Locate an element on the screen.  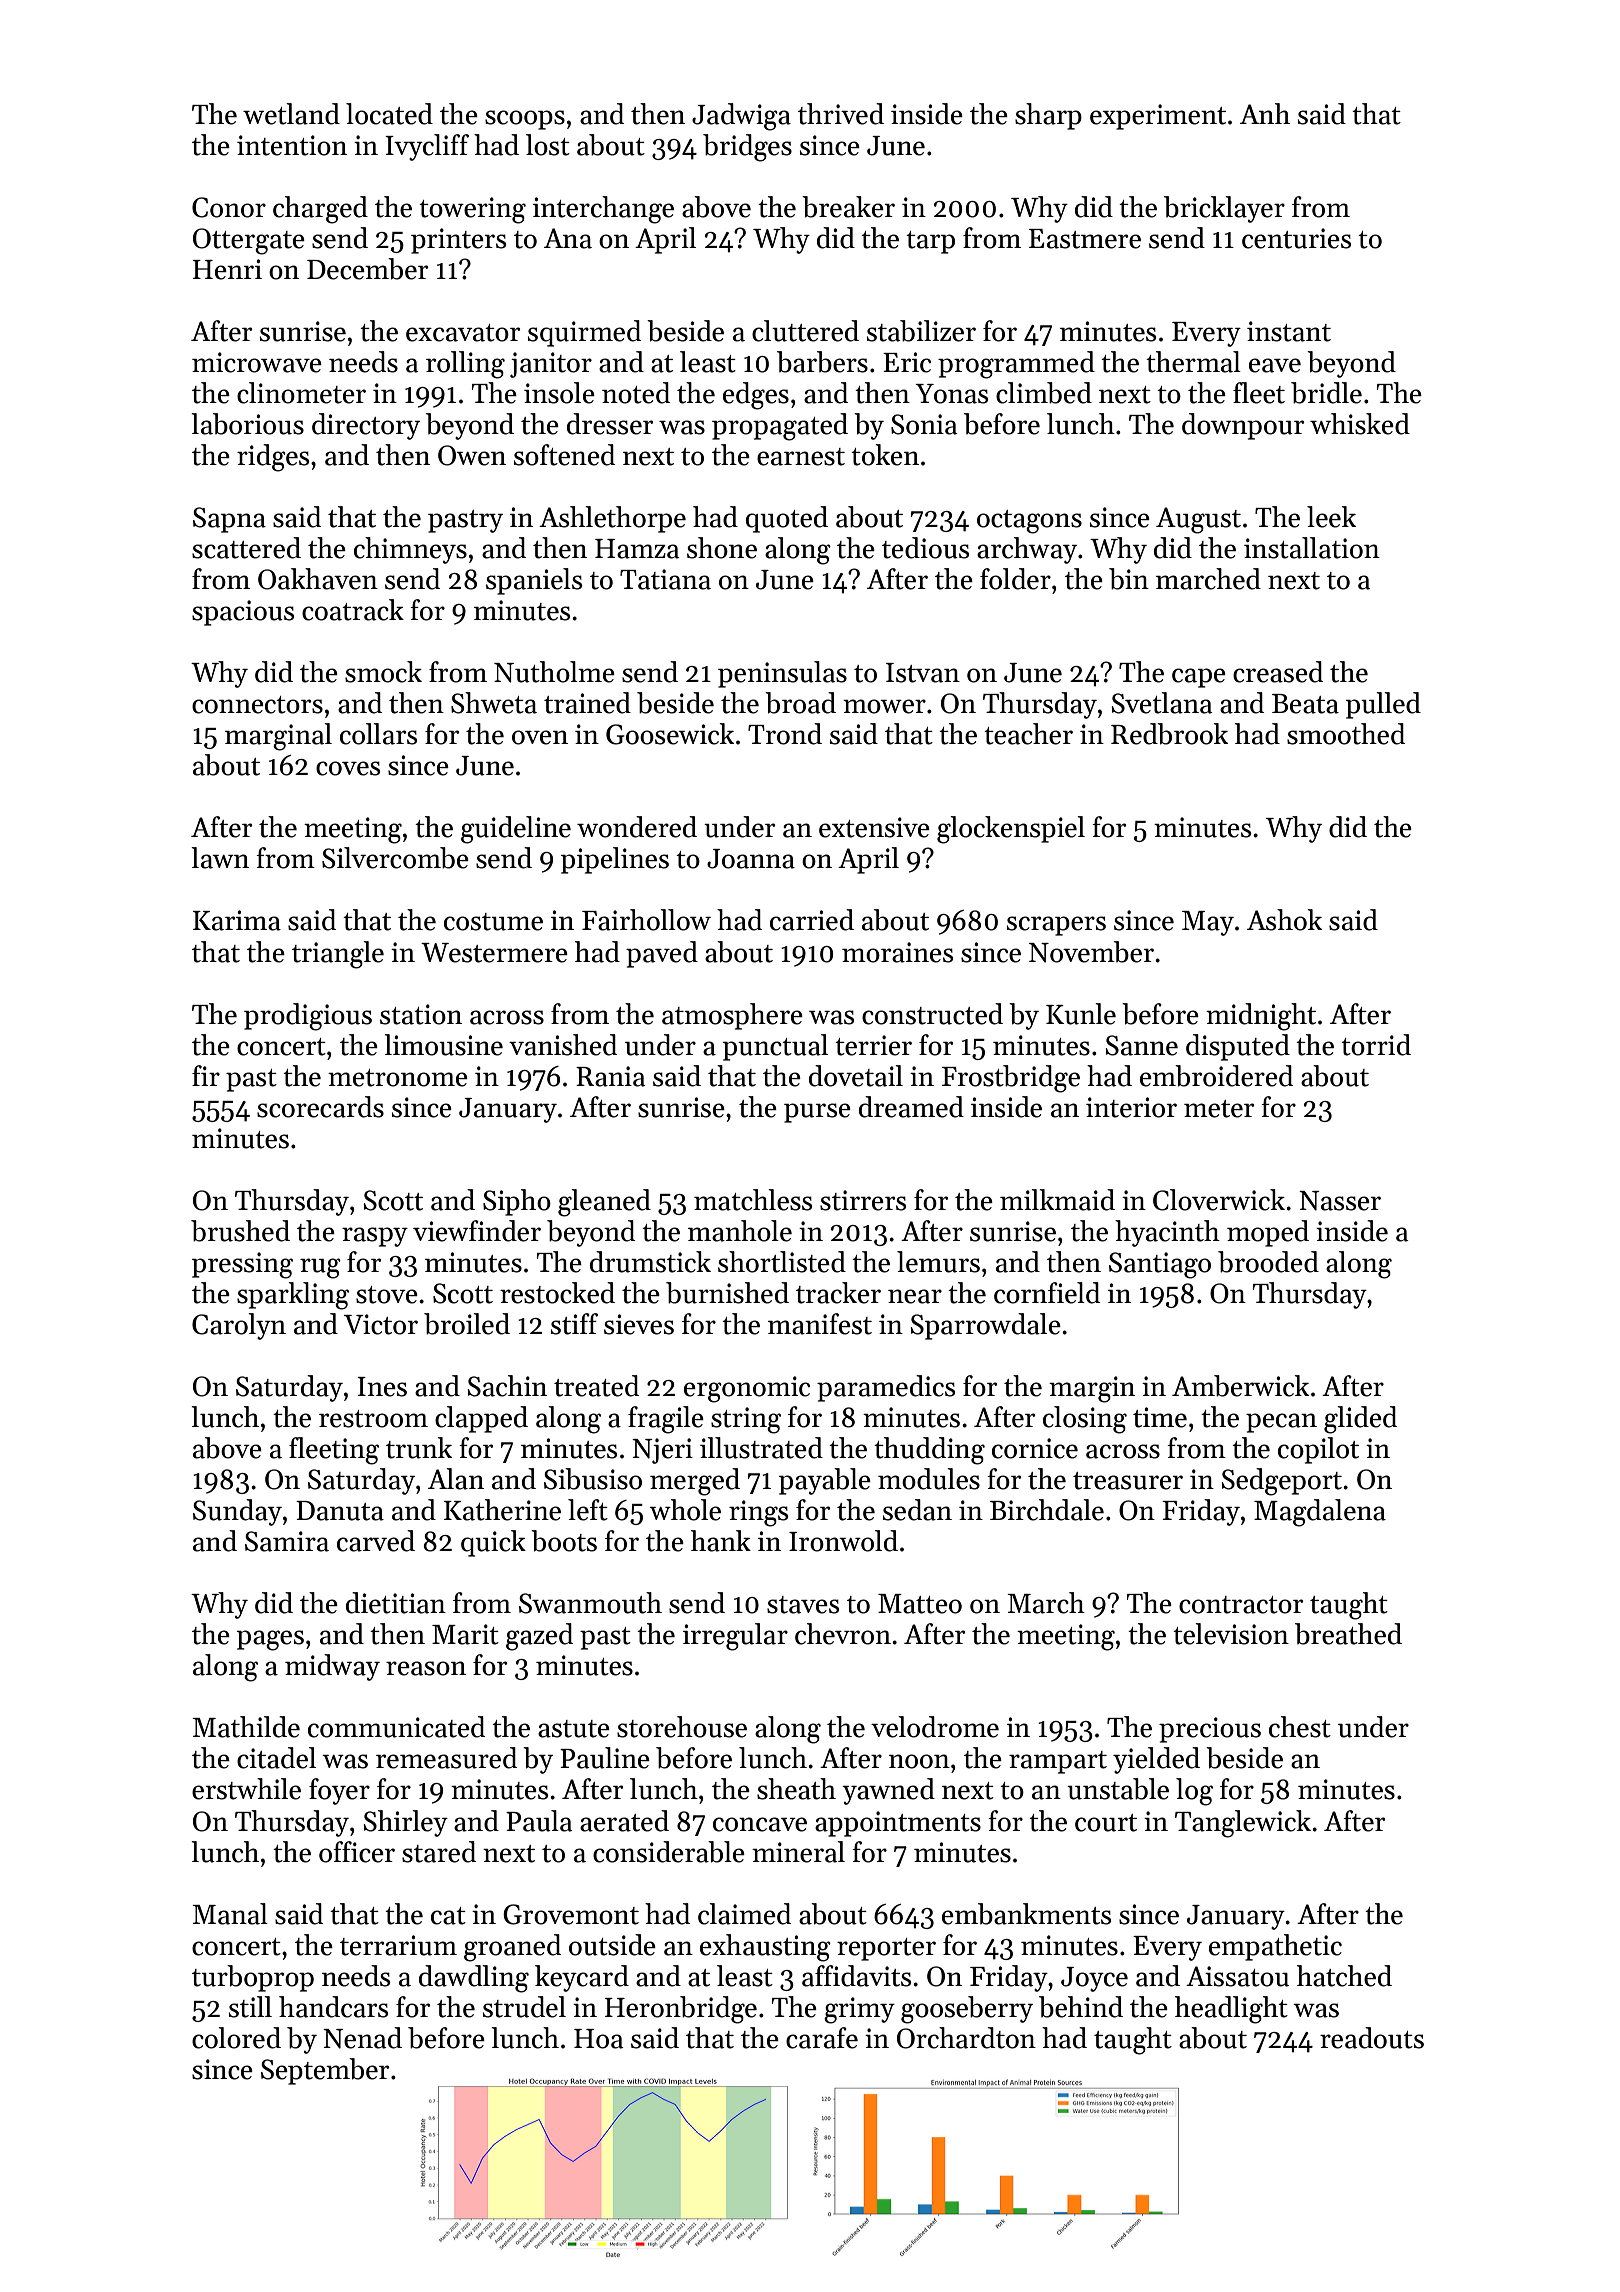
thrived is located at coordinates (841, 114).
